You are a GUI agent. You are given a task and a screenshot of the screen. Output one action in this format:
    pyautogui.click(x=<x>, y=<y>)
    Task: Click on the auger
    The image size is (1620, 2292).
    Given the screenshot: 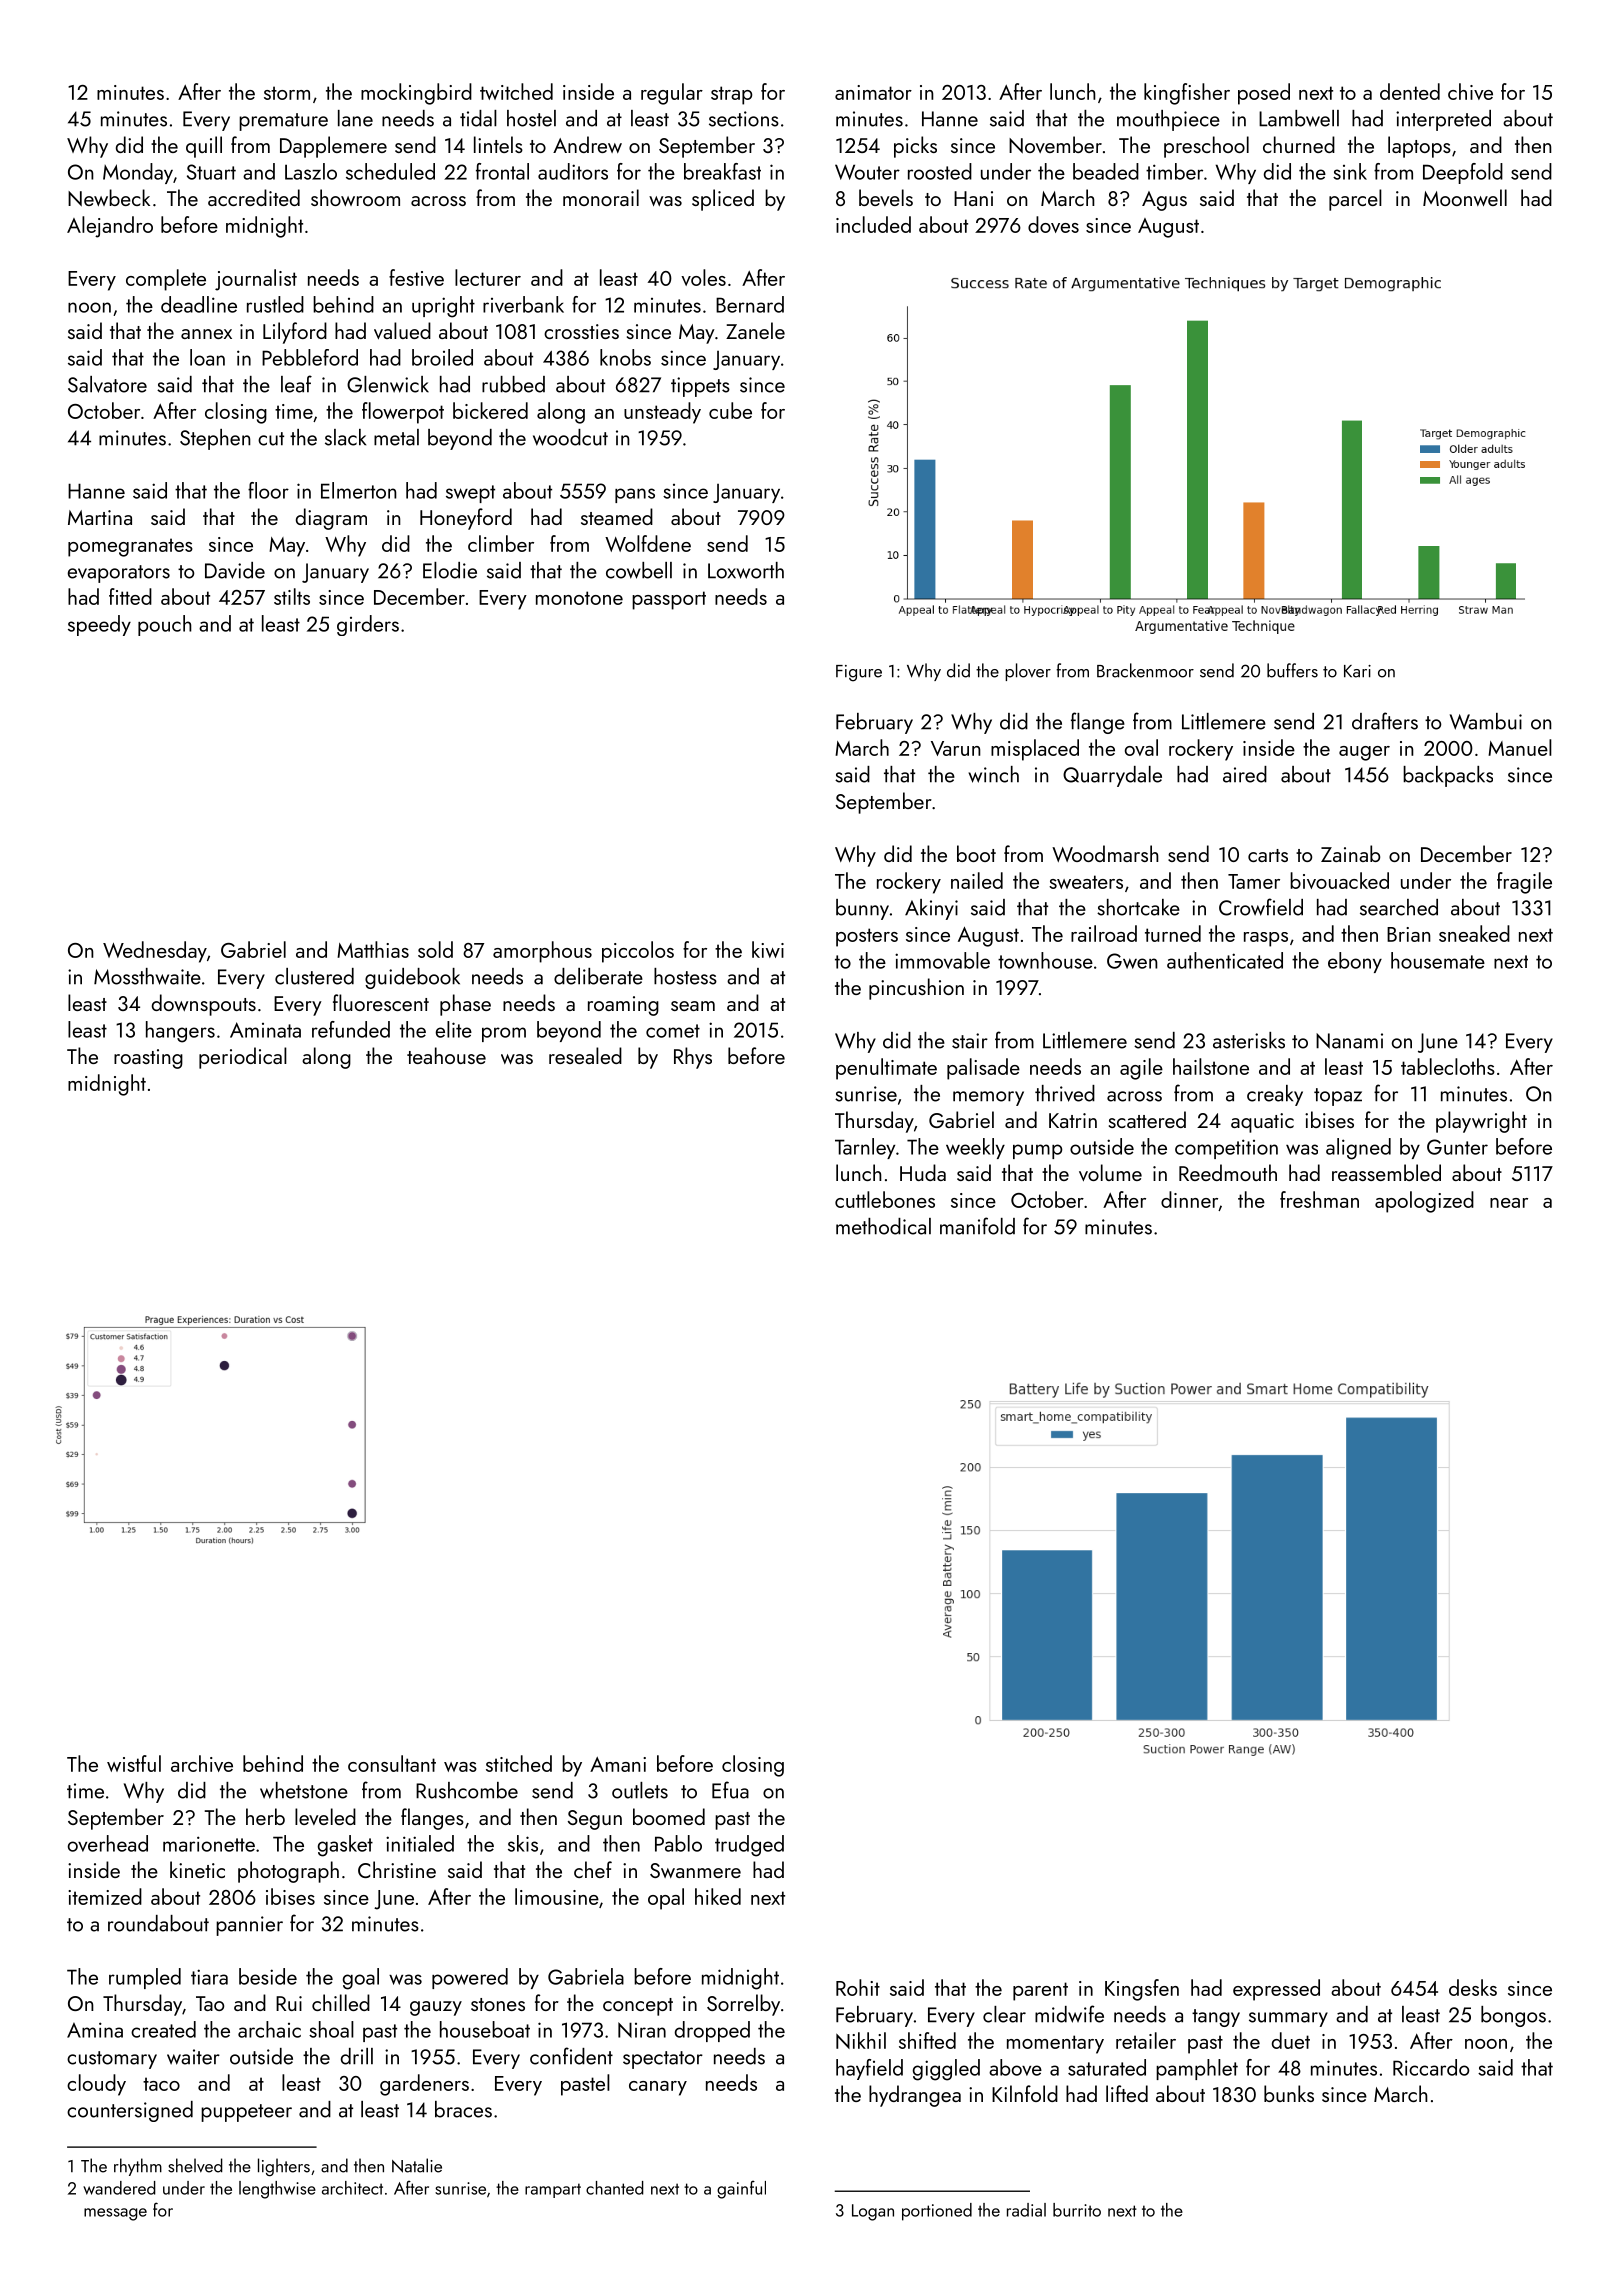 What is the action you would take?
    pyautogui.click(x=1364, y=753)
